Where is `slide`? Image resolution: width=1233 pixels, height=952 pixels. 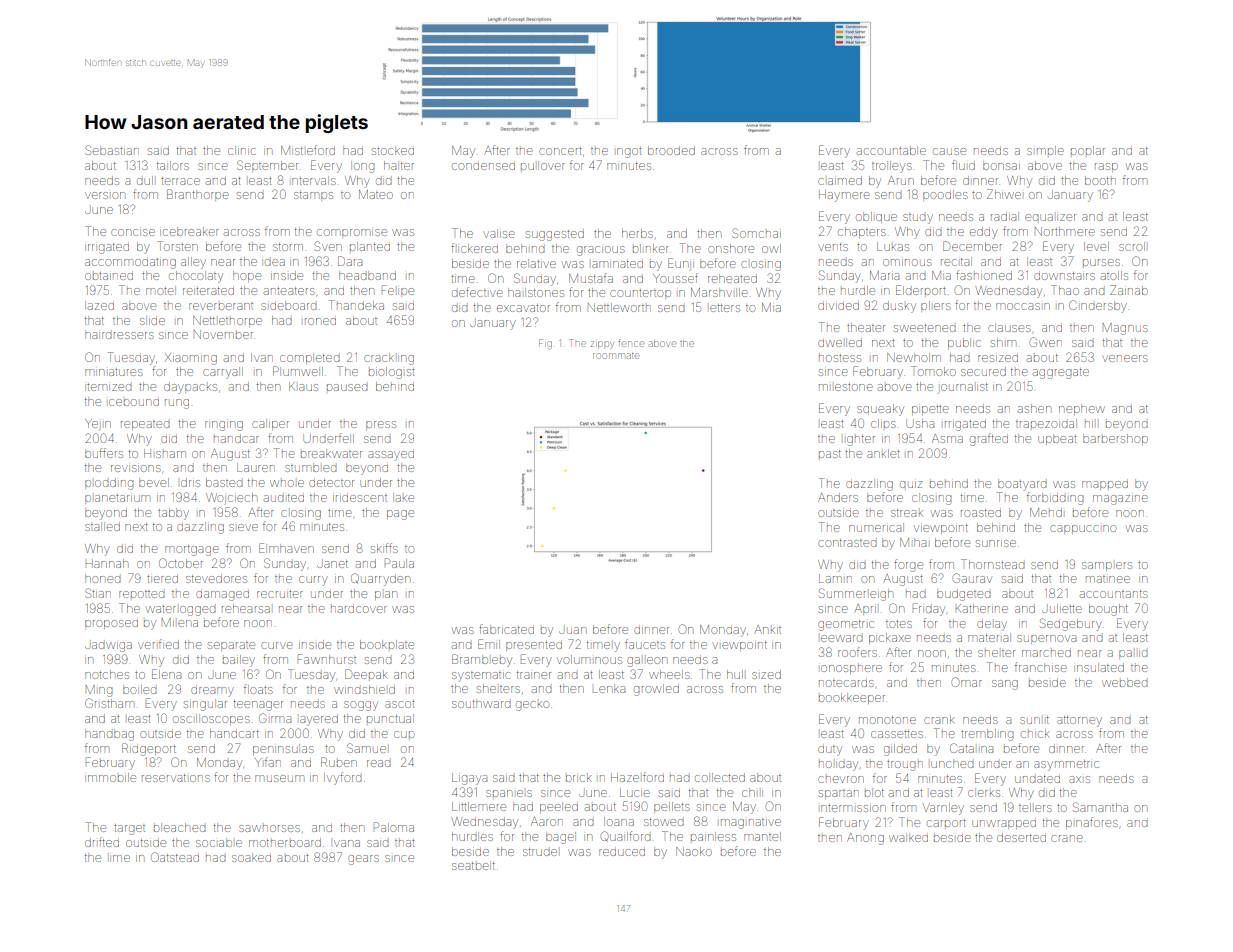
slide is located at coordinates (152, 320).
